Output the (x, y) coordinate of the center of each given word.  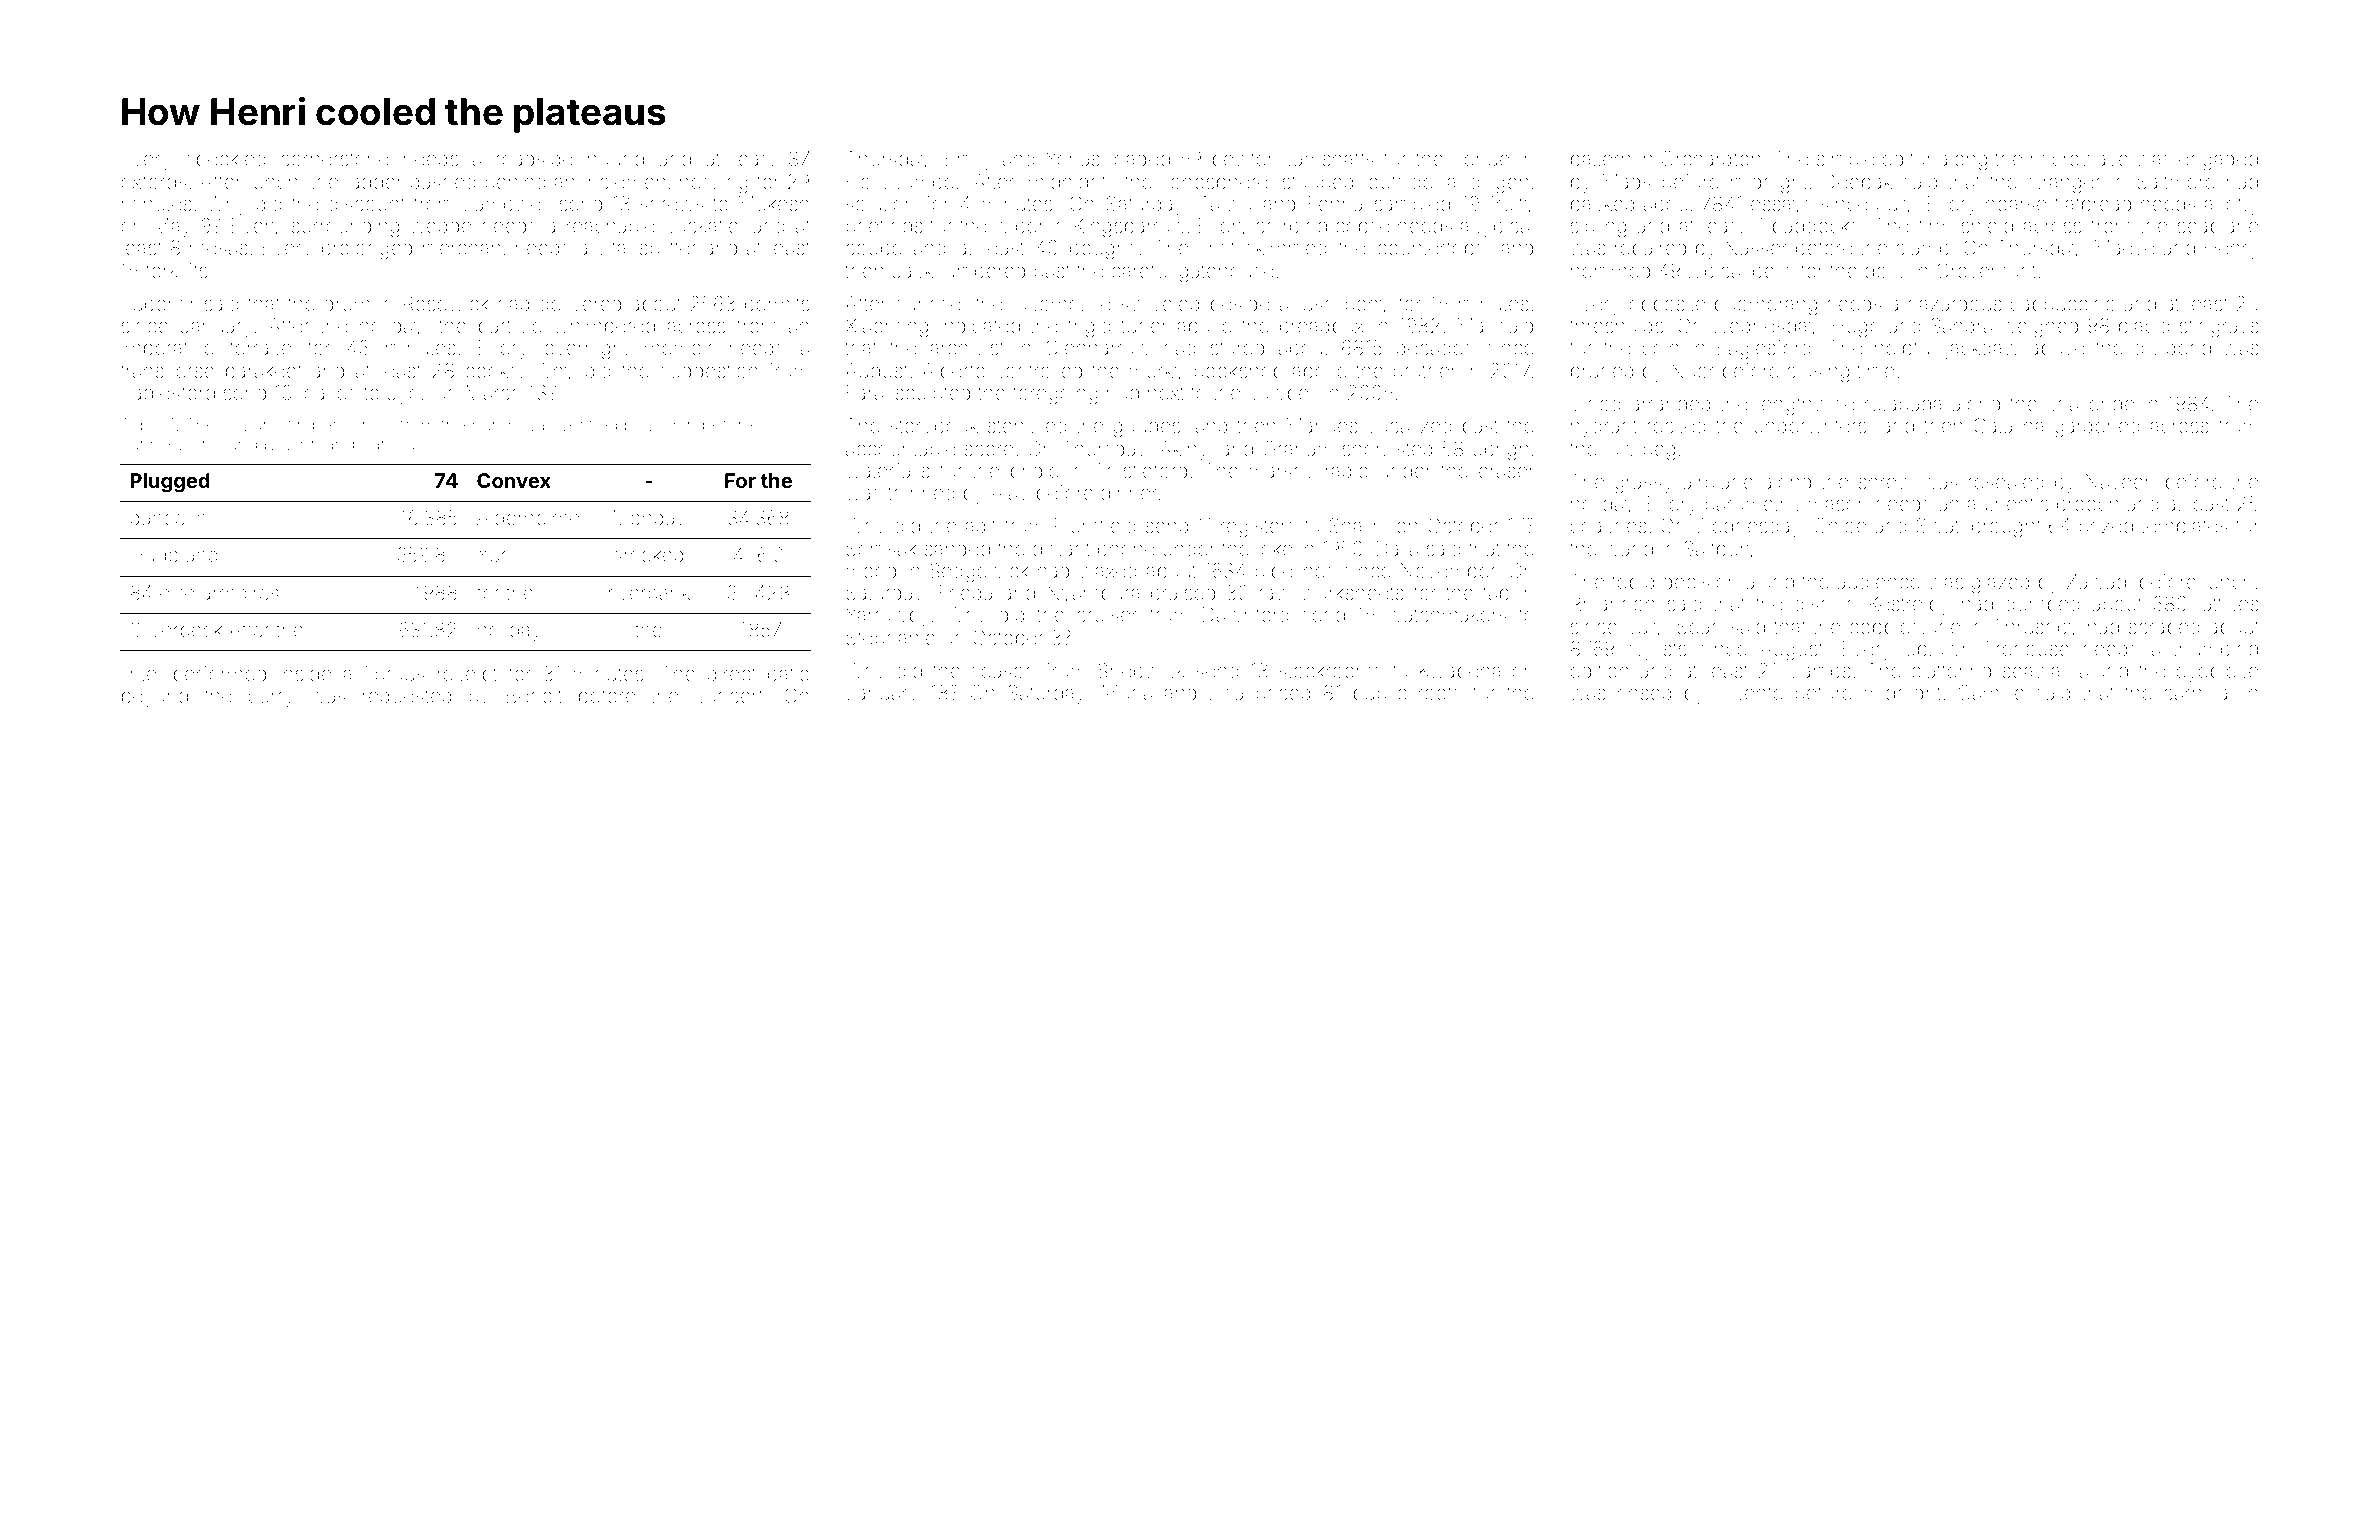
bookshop (1238, 372)
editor (1907, 158)
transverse (167, 371)
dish (1812, 603)
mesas (218, 249)
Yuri (493, 554)
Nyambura (1093, 594)
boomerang (1766, 306)
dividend (2173, 347)
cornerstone (335, 159)
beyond (155, 697)
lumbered (983, 270)
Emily (969, 160)
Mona (1127, 692)
